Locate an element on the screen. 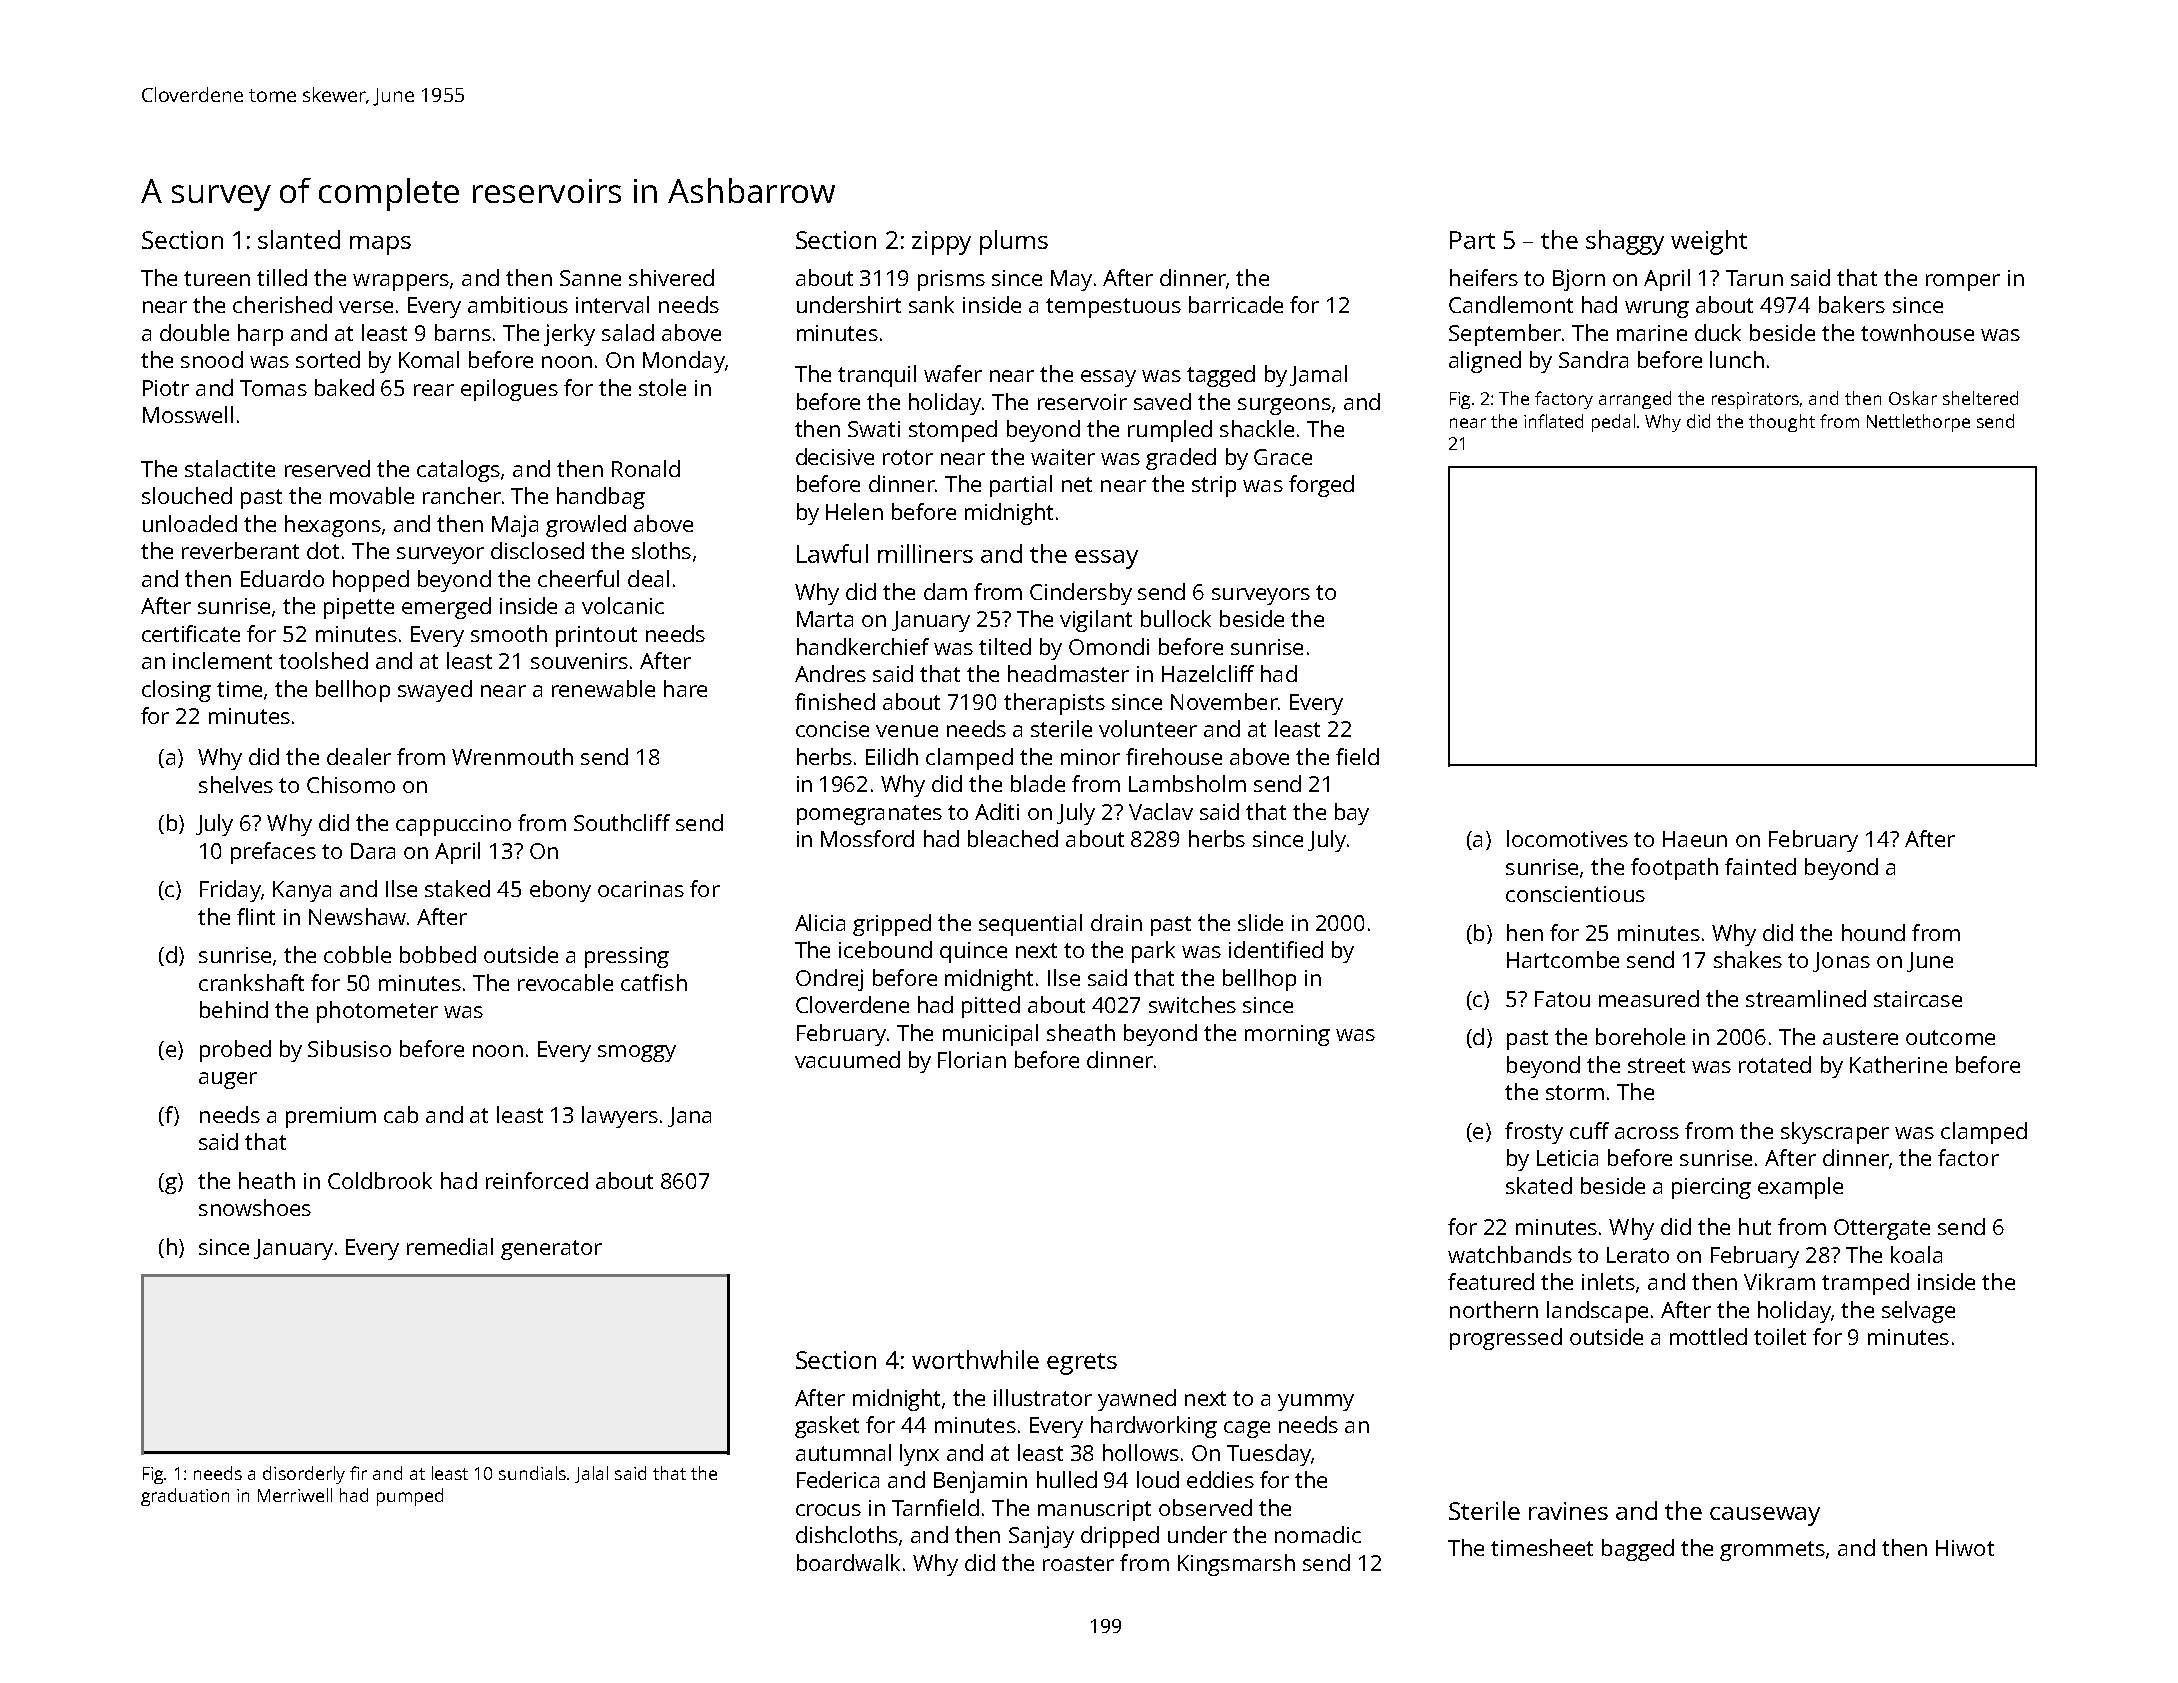 The image size is (2178, 1683). watchbands is located at coordinates (1510, 1254).
